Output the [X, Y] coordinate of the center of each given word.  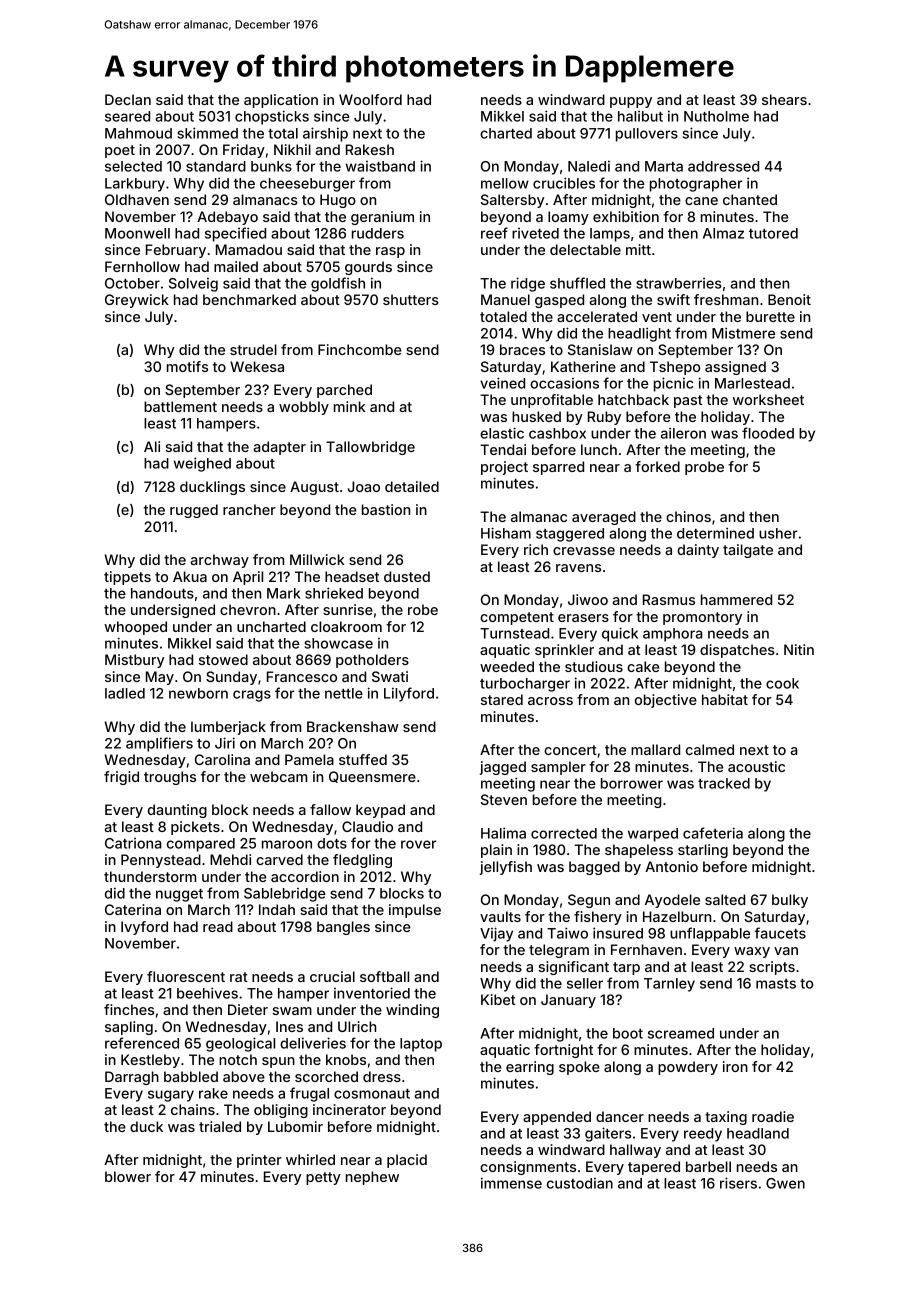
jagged [503, 768]
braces [522, 349]
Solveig [193, 285]
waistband [380, 166]
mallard [655, 749]
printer [259, 1161]
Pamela [309, 759]
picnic [673, 384]
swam [292, 1011]
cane [701, 201]
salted [725, 899]
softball [384, 976]
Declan [128, 99]
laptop [421, 1045]
